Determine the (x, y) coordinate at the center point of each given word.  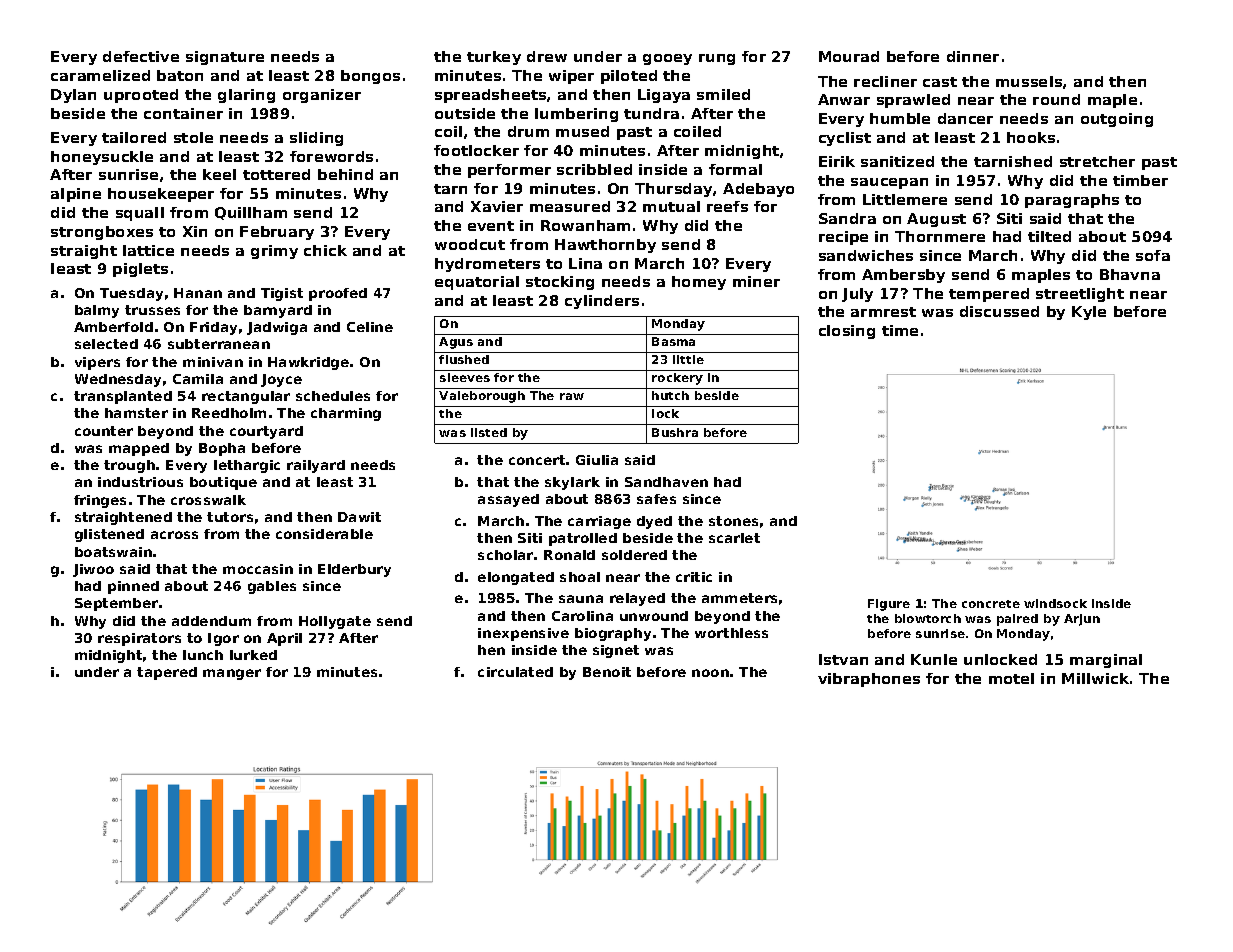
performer (509, 171)
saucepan (889, 183)
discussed (999, 311)
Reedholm (229, 413)
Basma (673, 341)
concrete (991, 604)
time (900, 330)
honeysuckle (102, 158)
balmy (97, 311)
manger (232, 674)
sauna (581, 599)
